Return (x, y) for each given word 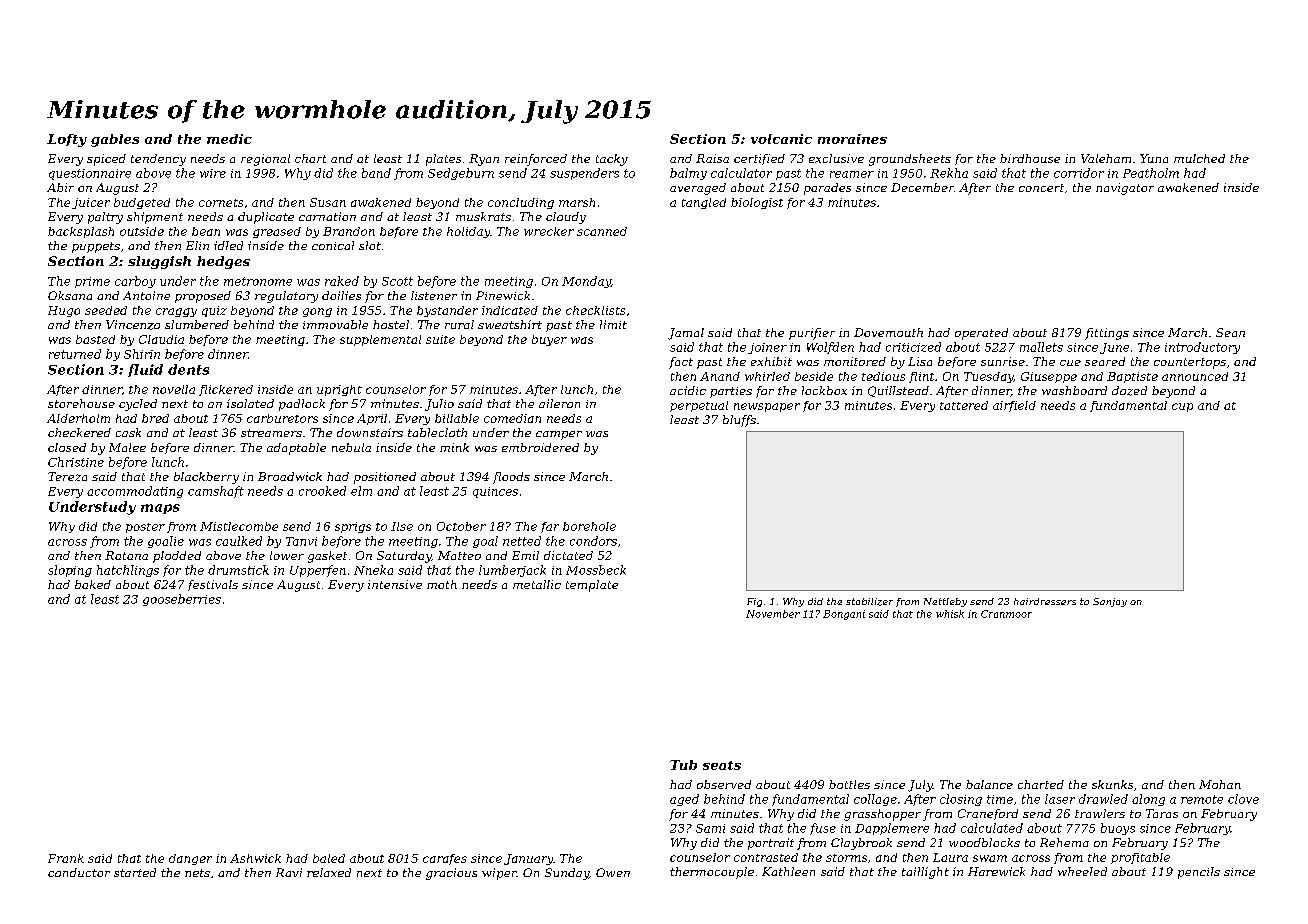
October (461, 526)
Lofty (67, 140)
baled (329, 858)
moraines (852, 139)
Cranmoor (1006, 614)
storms (846, 858)
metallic (537, 584)
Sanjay (1110, 602)
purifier (812, 334)
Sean (1230, 332)
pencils (1199, 873)
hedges (223, 262)
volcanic (781, 139)
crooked (322, 491)
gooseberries (182, 600)
